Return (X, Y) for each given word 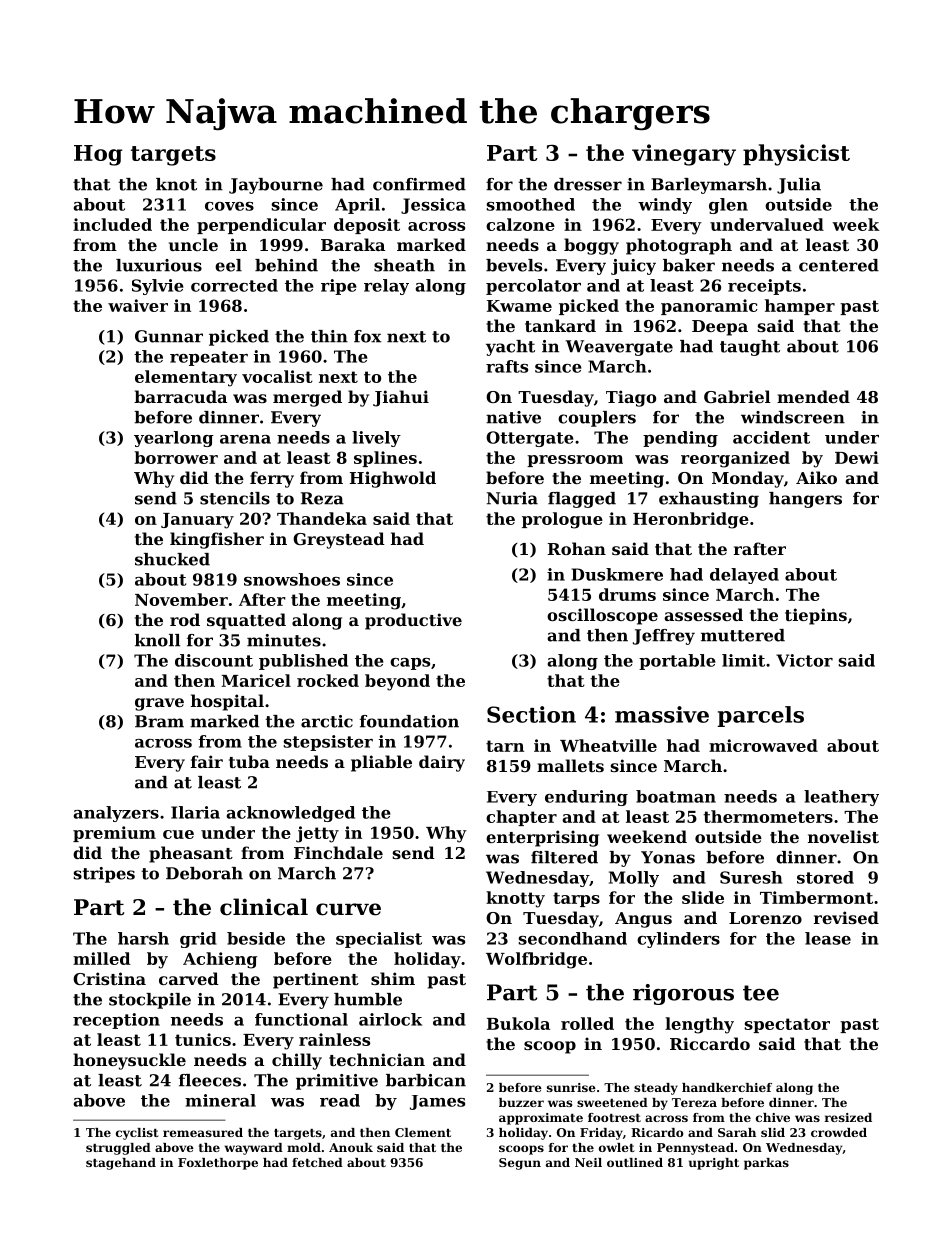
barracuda (180, 396)
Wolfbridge (536, 960)
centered (839, 265)
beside (256, 938)
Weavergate (619, 348)
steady (656, 1089)
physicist (796, 155)
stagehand (121, 1164)
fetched (317, 1162)
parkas (766, 1164)
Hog (98, 155)
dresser (588, 184)
